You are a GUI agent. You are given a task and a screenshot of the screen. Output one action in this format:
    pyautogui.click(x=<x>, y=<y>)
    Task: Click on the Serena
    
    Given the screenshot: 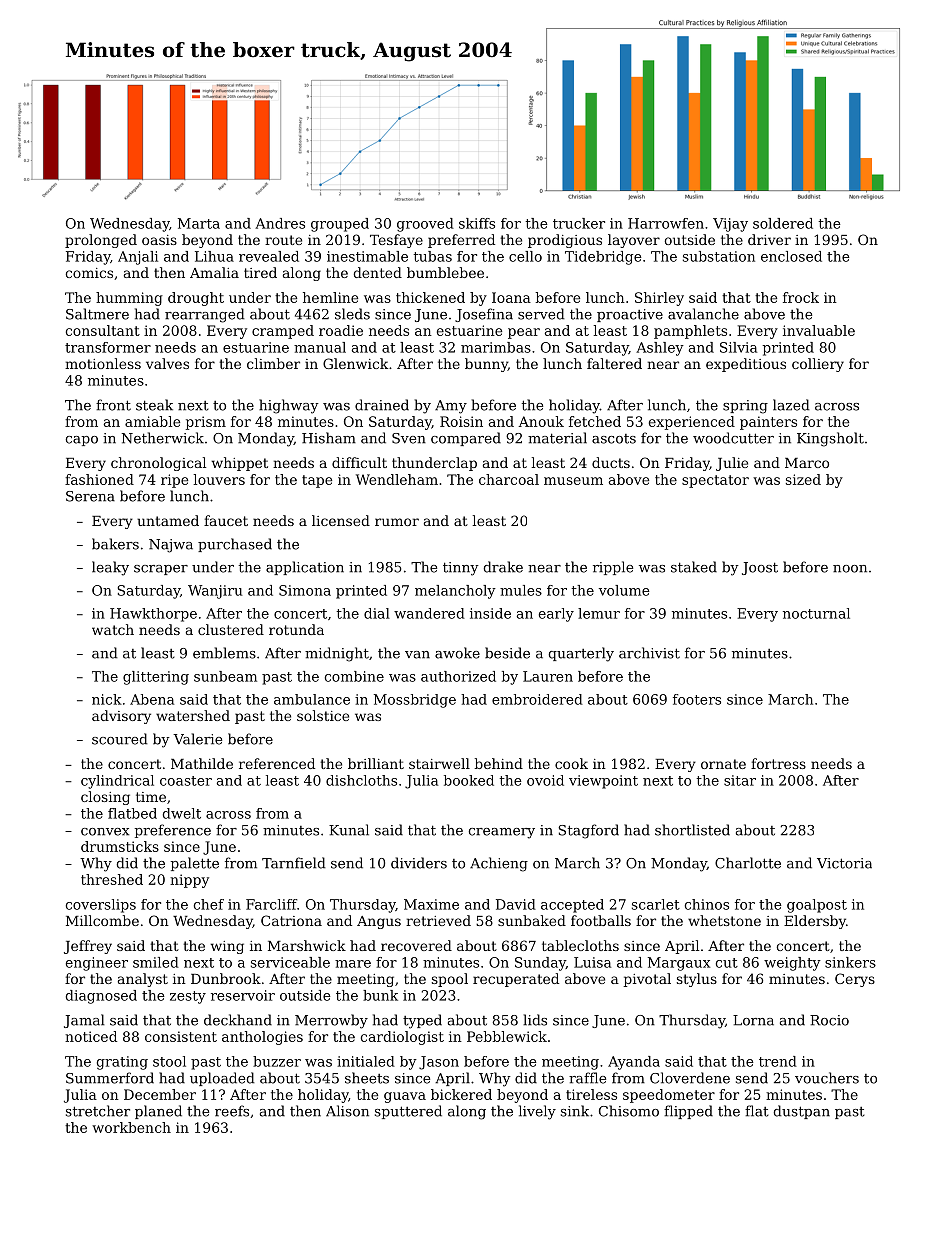 What is the action you would take?
    pyautogui.click(x=90, y=496)
